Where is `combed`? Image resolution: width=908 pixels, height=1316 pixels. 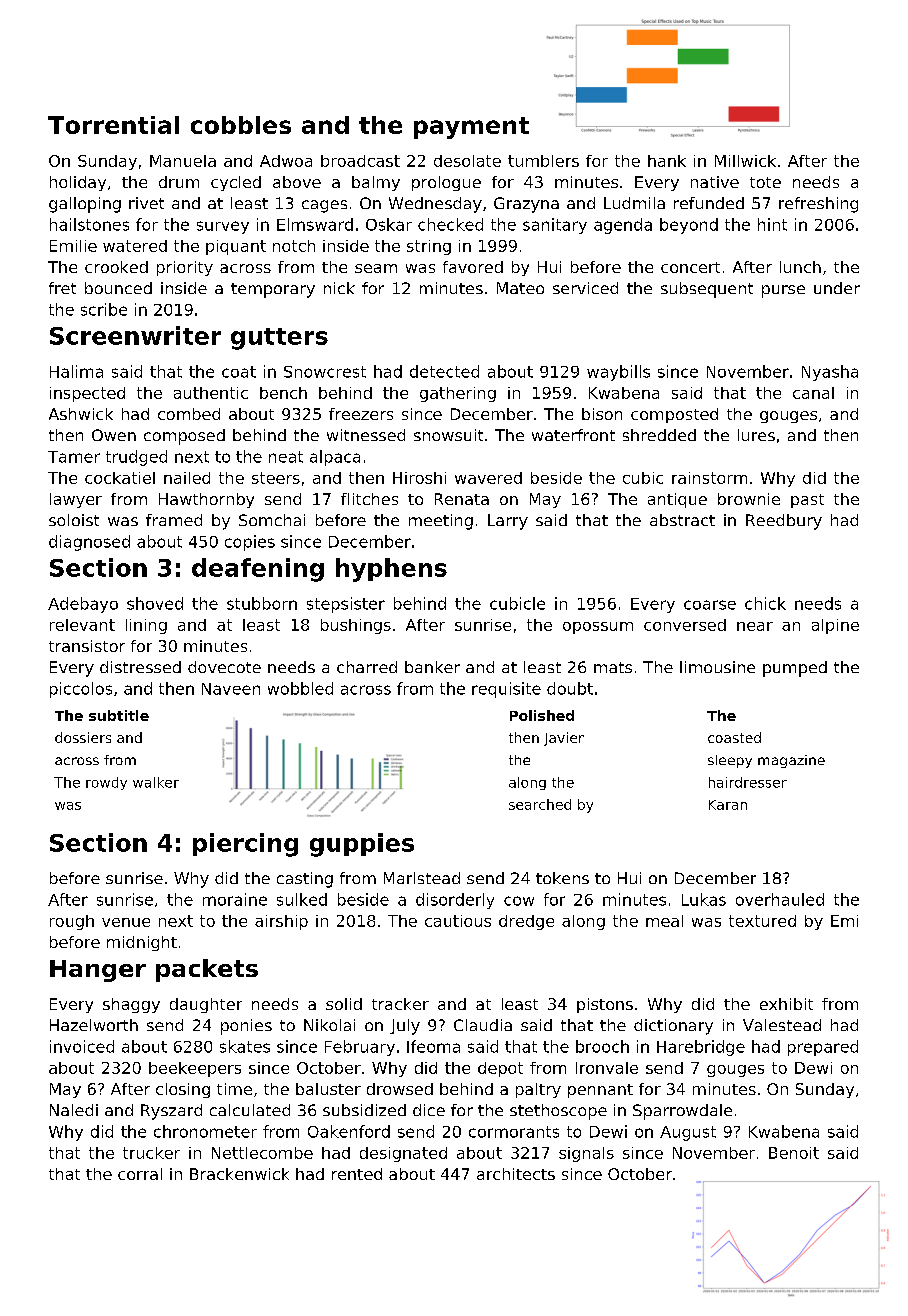
combed is located at coordinates (189, 414).
